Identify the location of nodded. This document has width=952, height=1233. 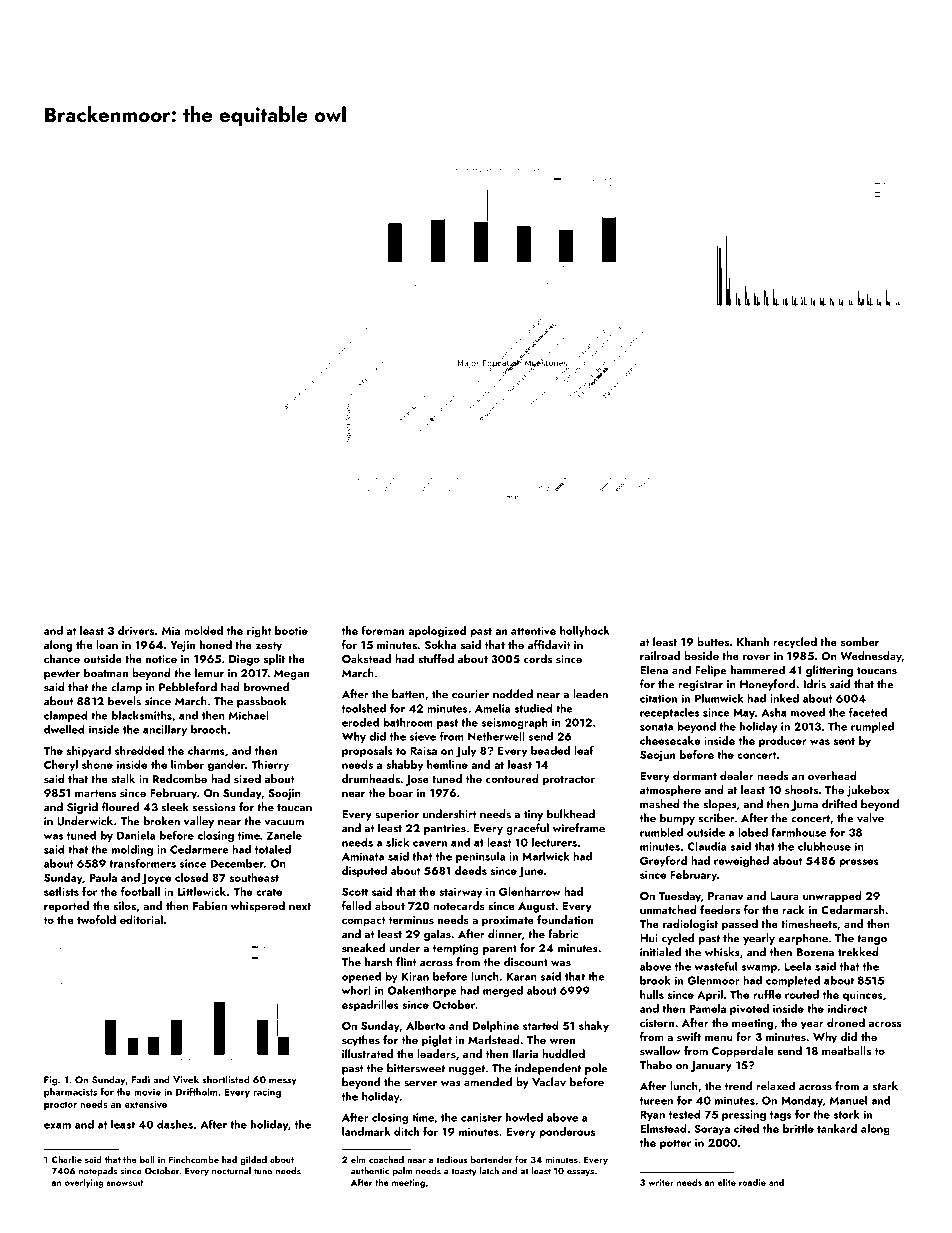
(513, 694).
